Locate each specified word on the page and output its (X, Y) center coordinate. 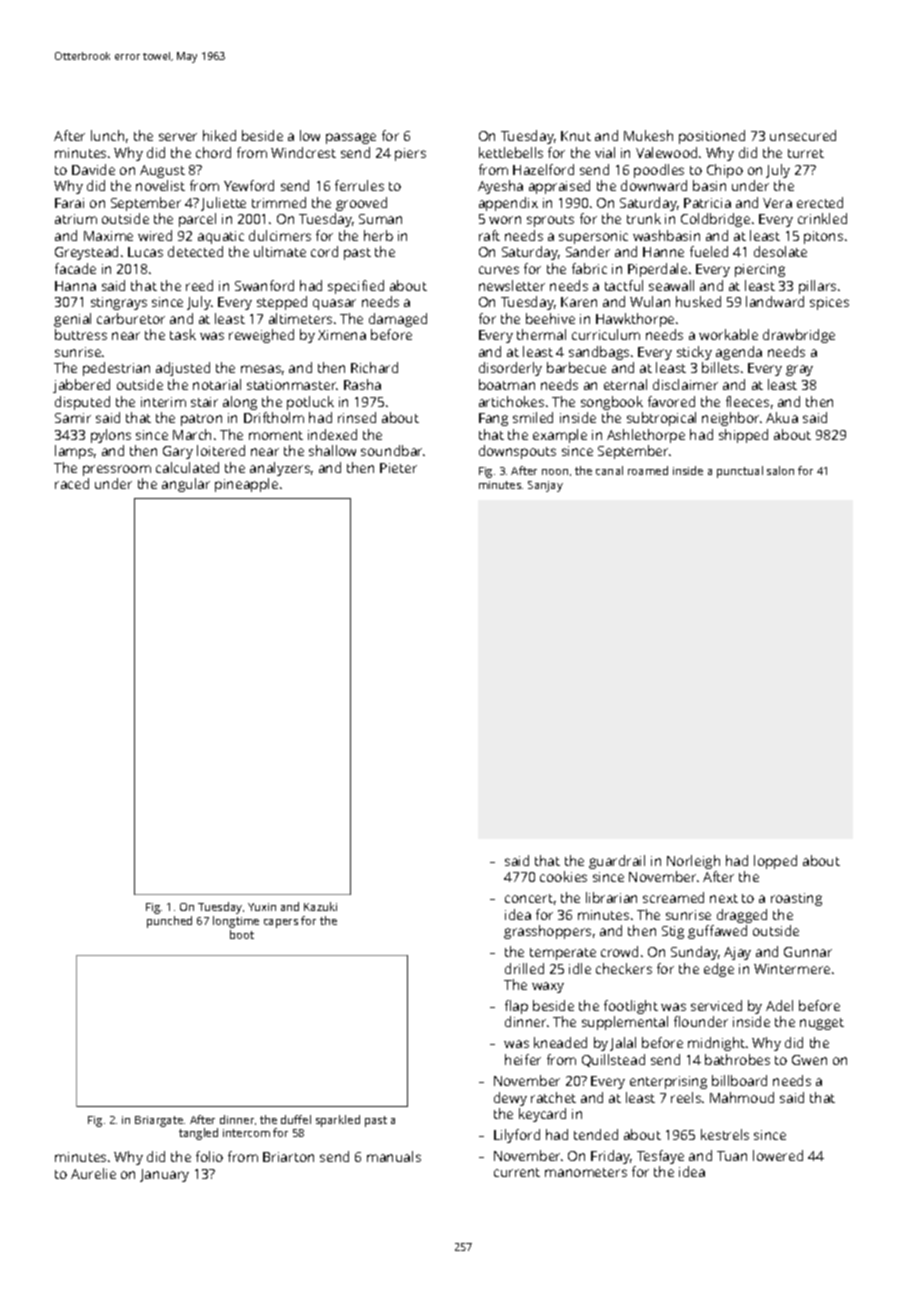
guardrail (617, 862)
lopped (775, 862)
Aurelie (93, 1173)
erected (820, 202)
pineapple (246, 485)
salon (780, 470)
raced (72, 483)
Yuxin (262, 907)
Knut (576, 136)
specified (356, 287)
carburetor (131, 318)
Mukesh (648, 135)
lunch (107, 135)
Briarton (288, 1157)
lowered (778, 1155)
